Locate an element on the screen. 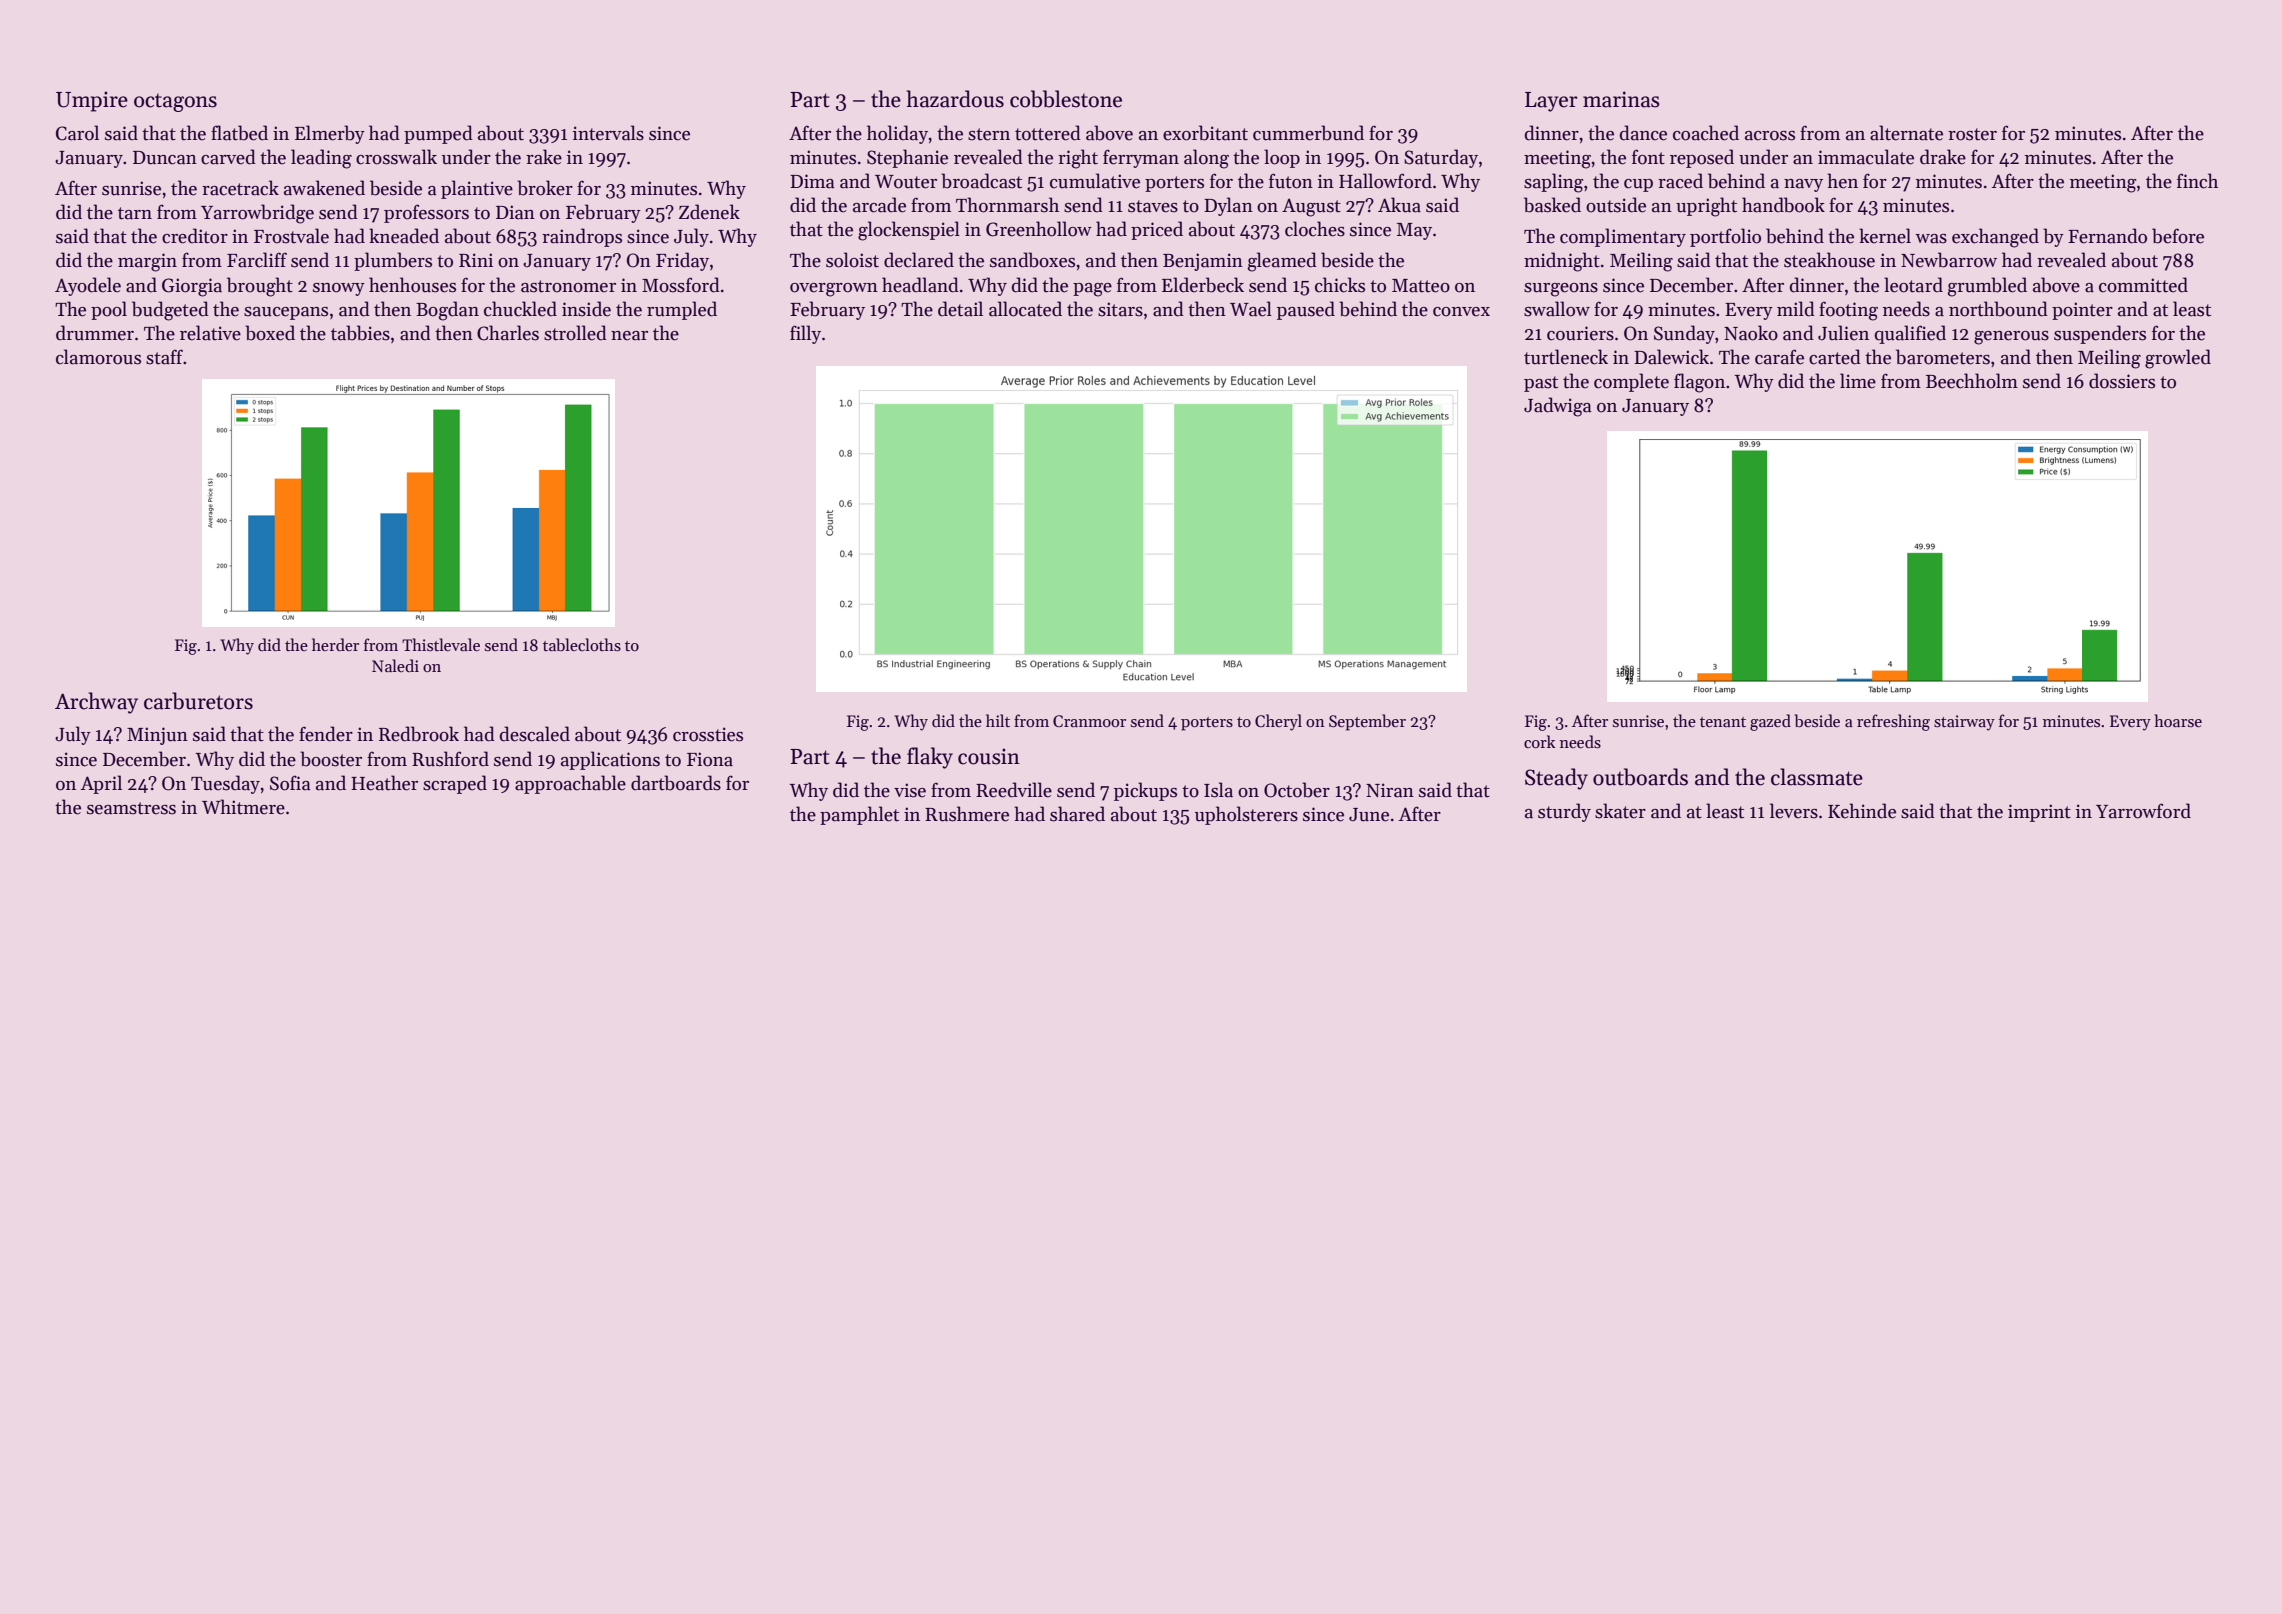 This screenshot has height=1614, width=2282. carted is located at coordinates (1835, 357).
